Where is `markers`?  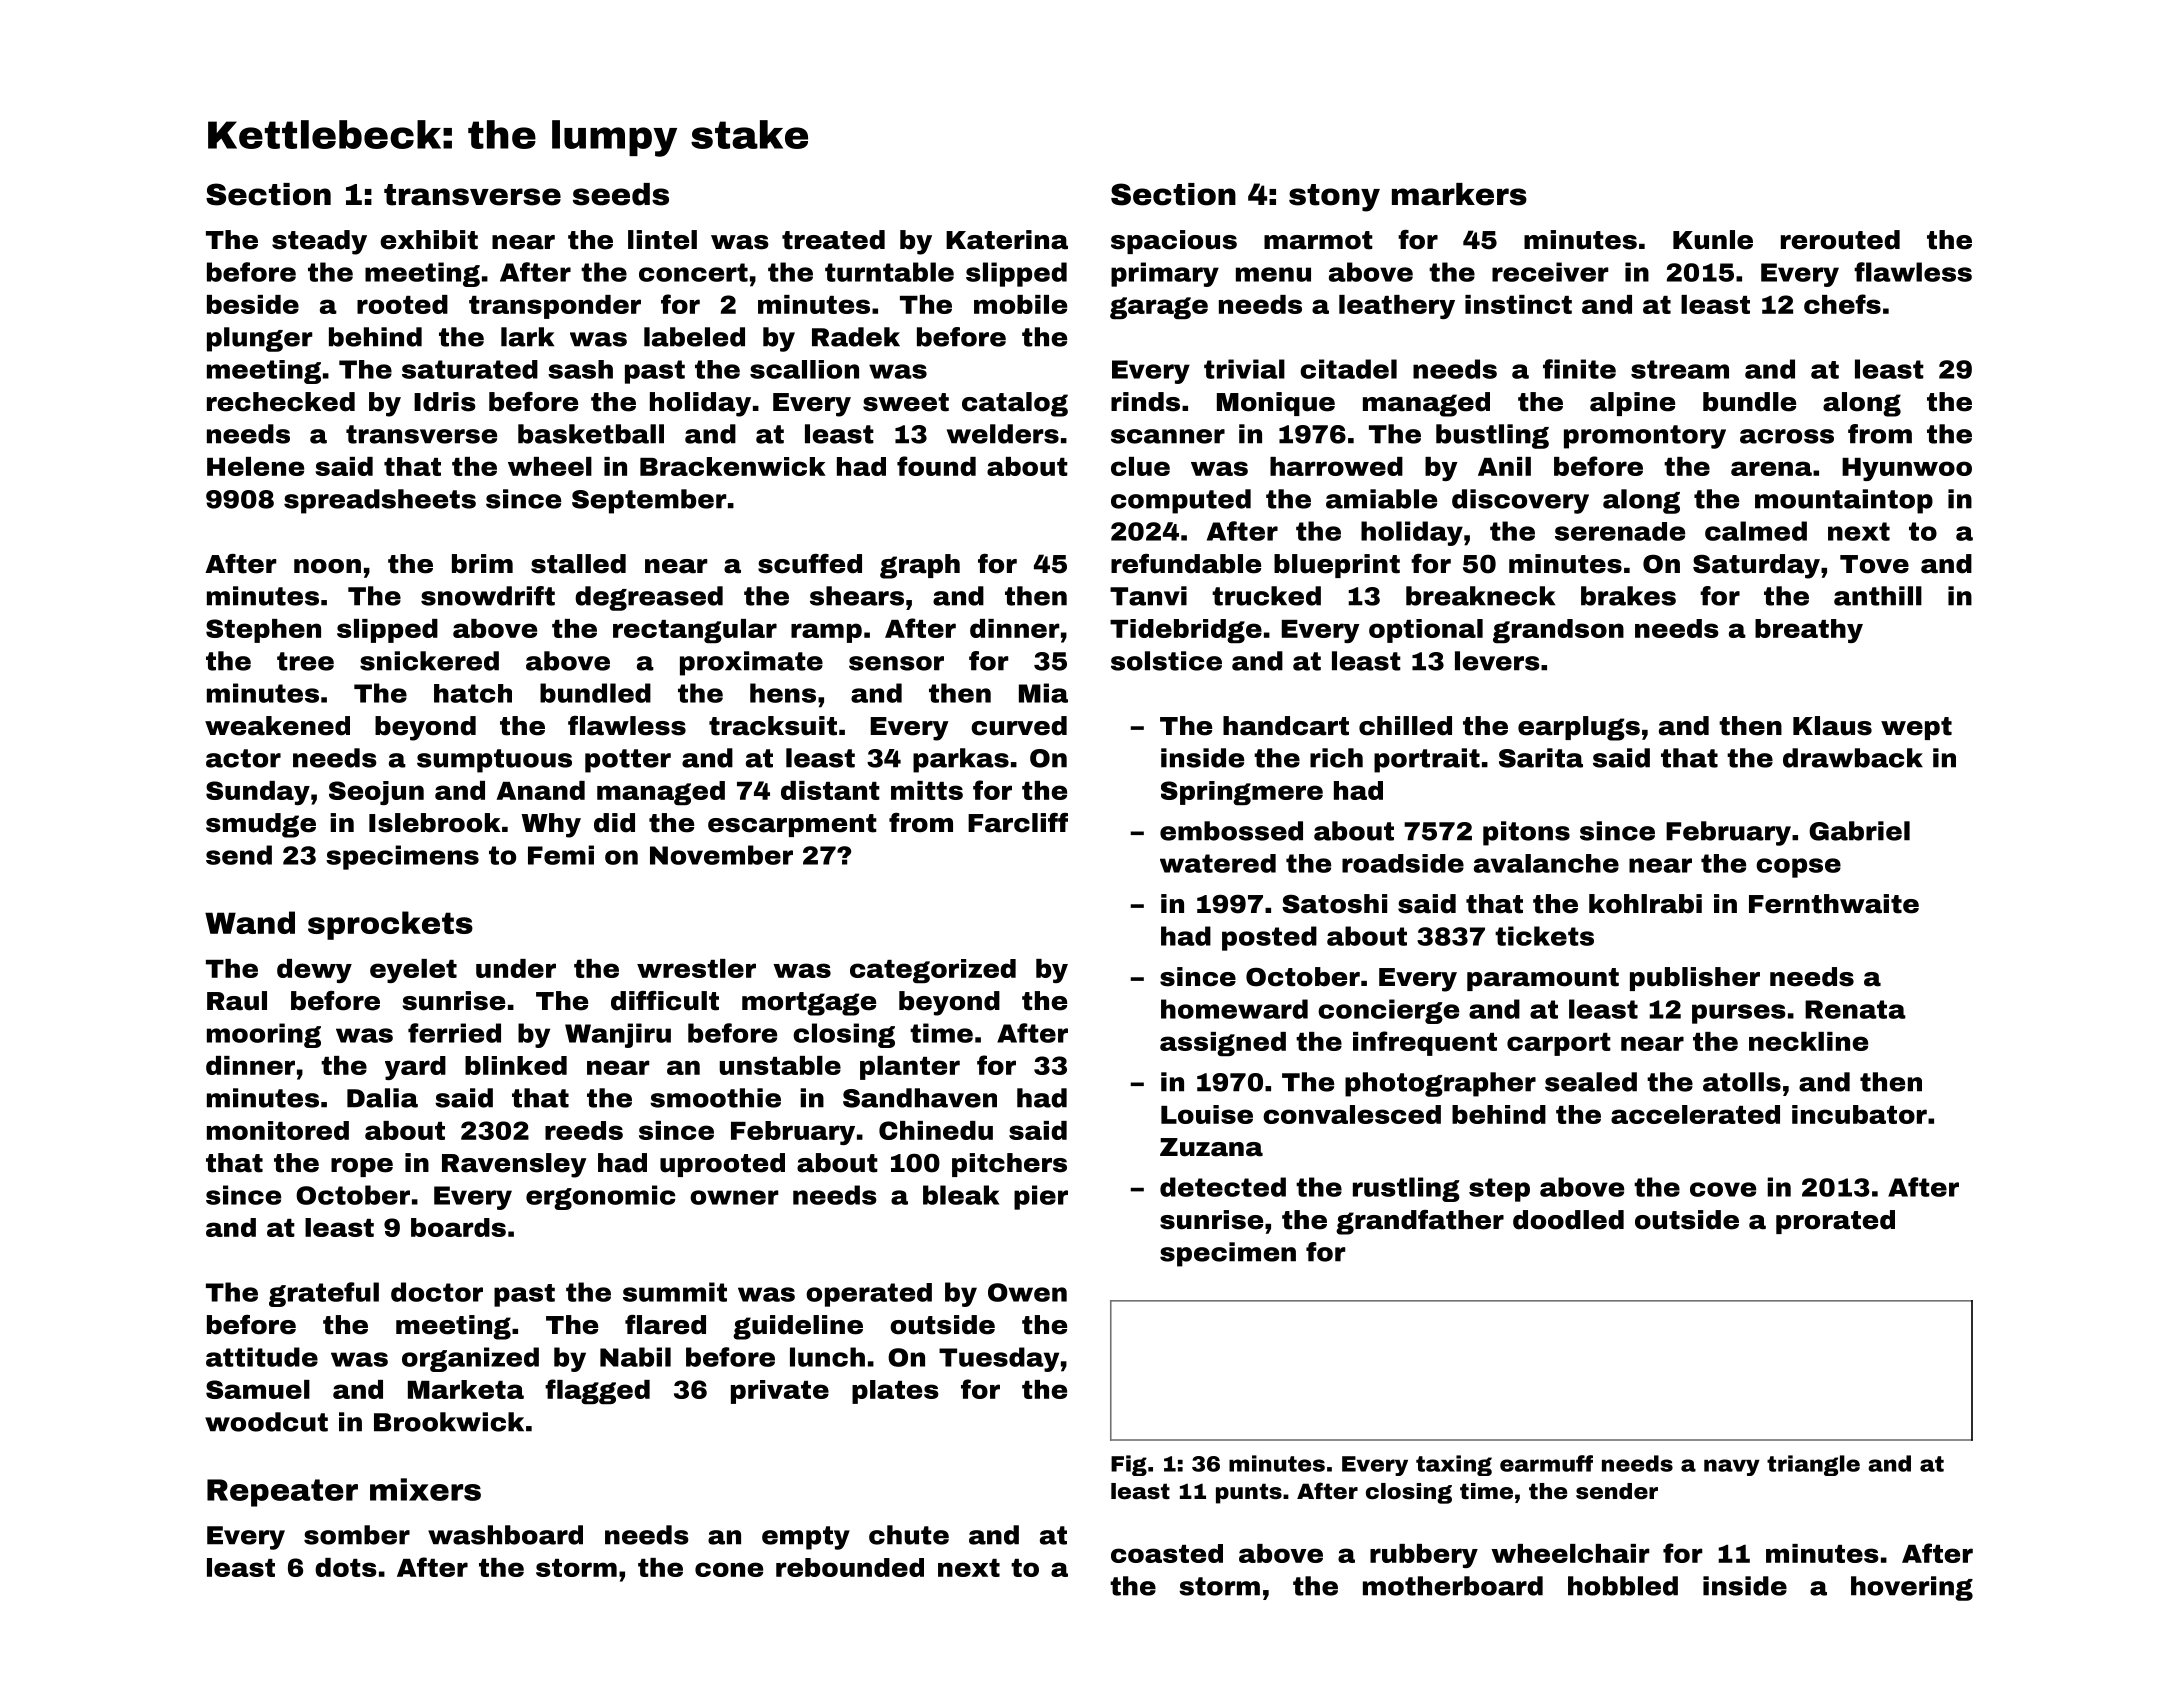
markers is located at coordinates (1459, 194).
